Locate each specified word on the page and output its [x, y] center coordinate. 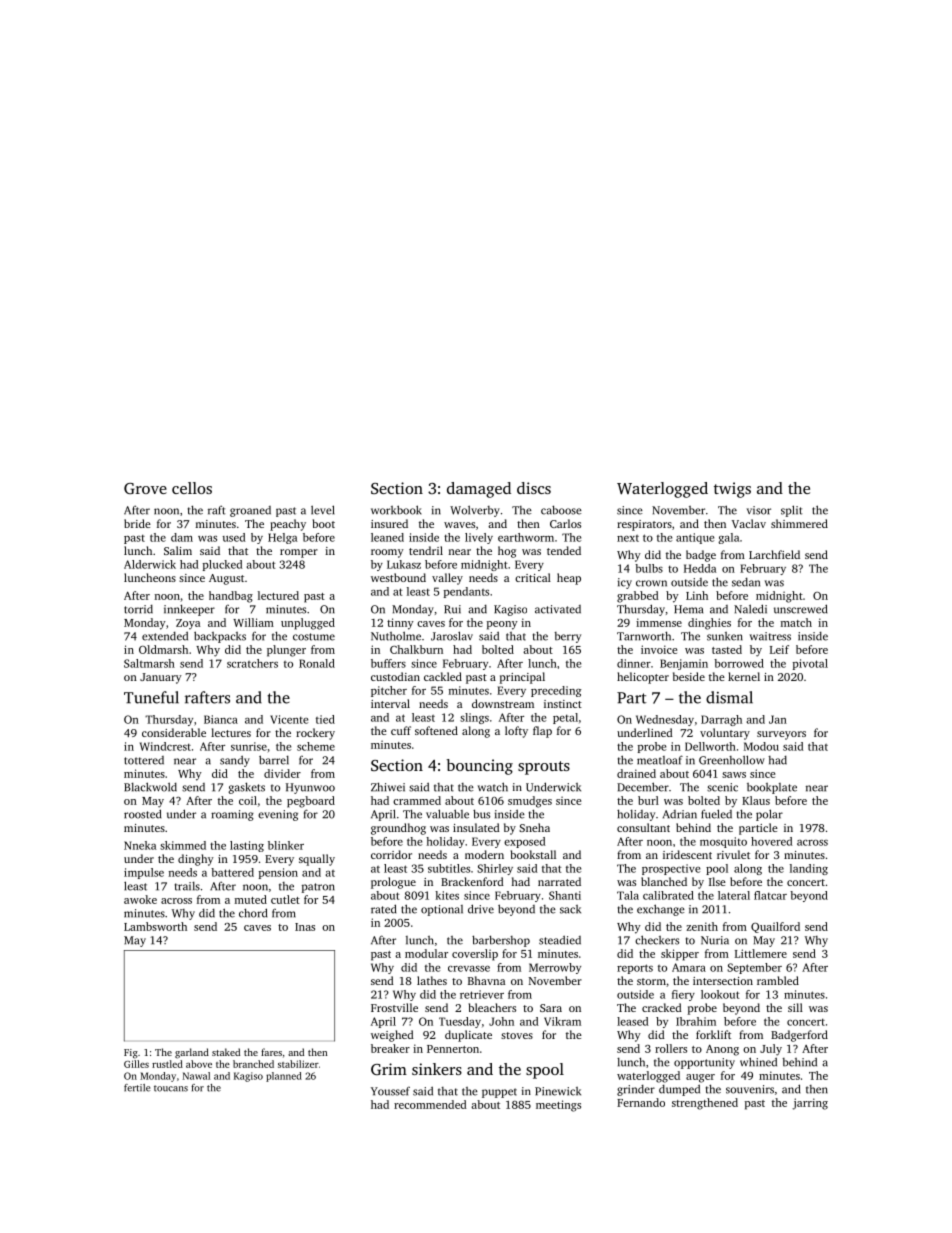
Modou [761, 746]
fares [271, 1052]
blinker [286, 845]
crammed [417, 800]
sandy [235, 761]
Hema [688, 609]
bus [481, 814]
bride [137, 523]
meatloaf [660, 760]
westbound [398, 577]
